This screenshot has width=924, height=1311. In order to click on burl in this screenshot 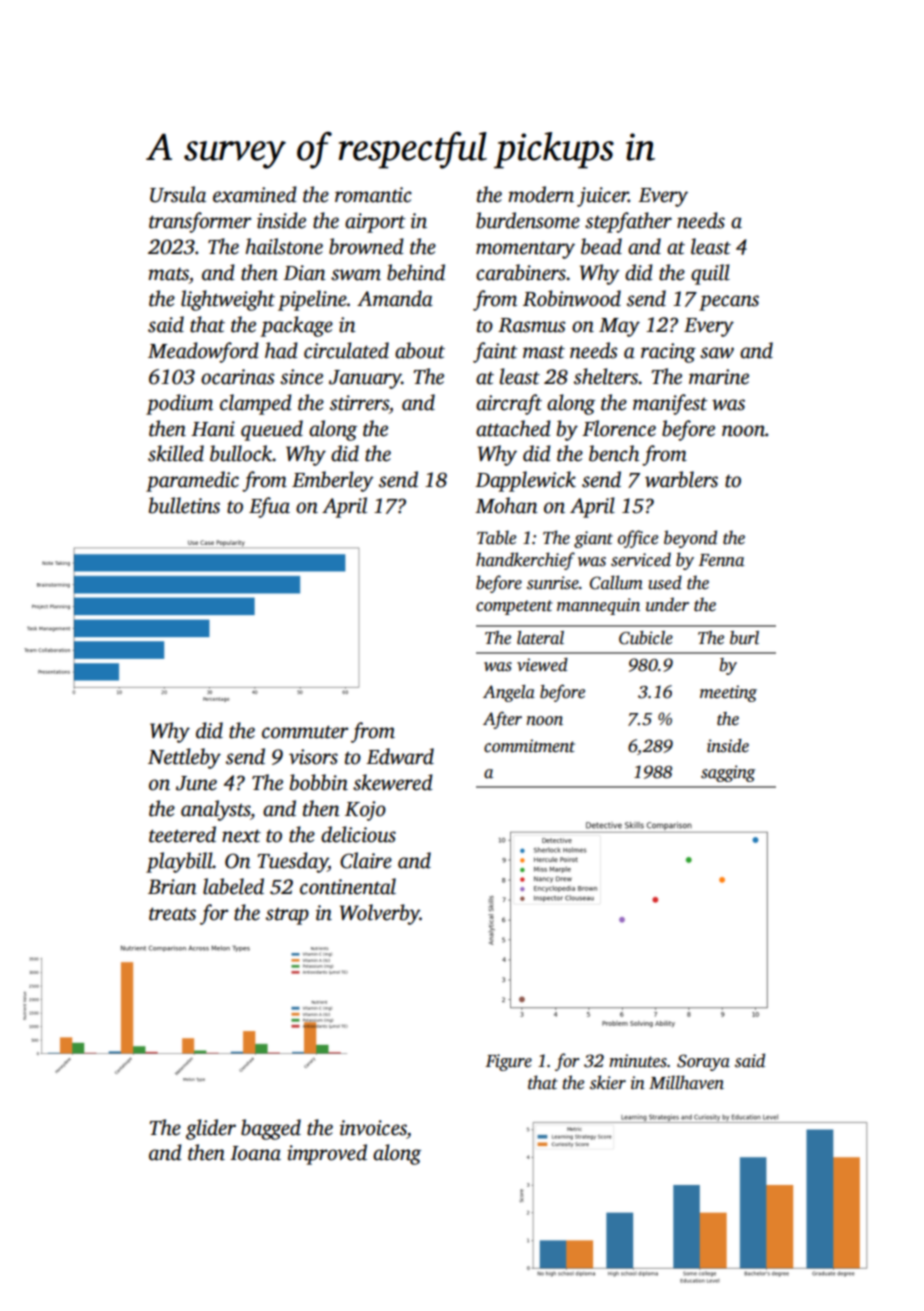, I will do `click(744, 638)`.
